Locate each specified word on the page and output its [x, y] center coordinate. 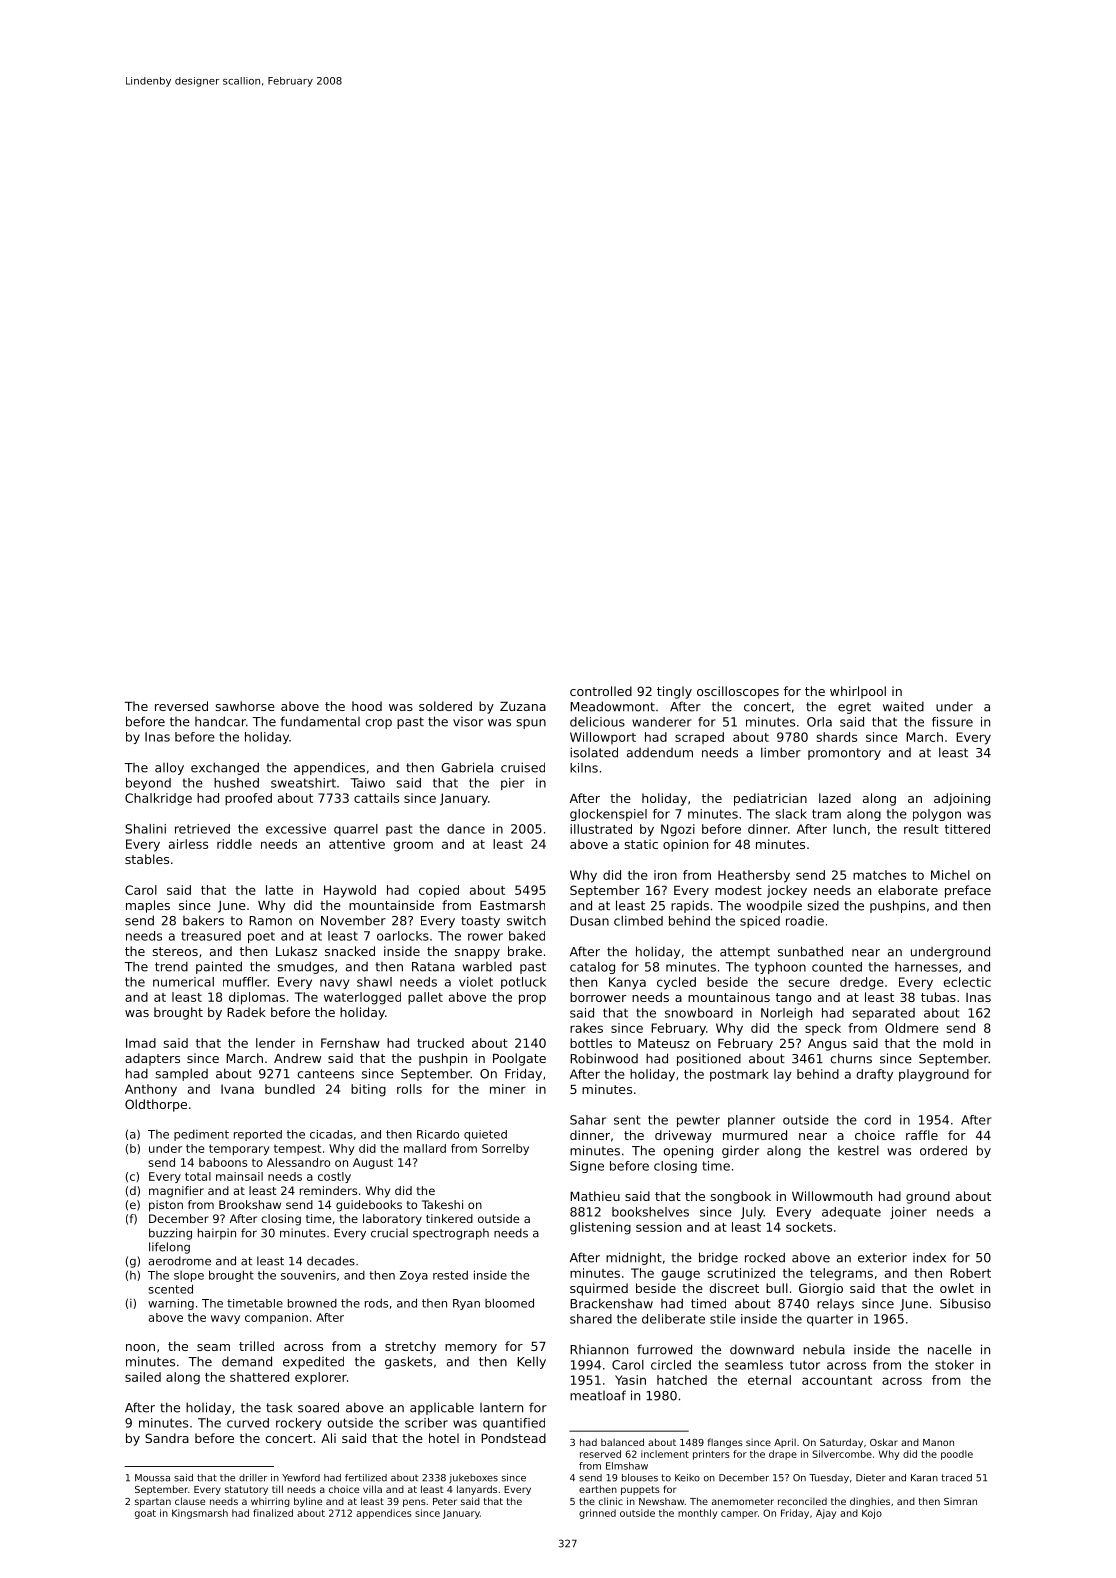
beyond [148, 784]
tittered [967, 829]
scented [170, 1289]
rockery [298, 1424]
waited [903, 706]
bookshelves [650, 1212]
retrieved [202, 829]
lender [275, 1043]
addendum [660, 753]
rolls [409, 1089]
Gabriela [467, 767]
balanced [622, 1442]
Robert [970, 1273]
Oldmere [912, 1028]
